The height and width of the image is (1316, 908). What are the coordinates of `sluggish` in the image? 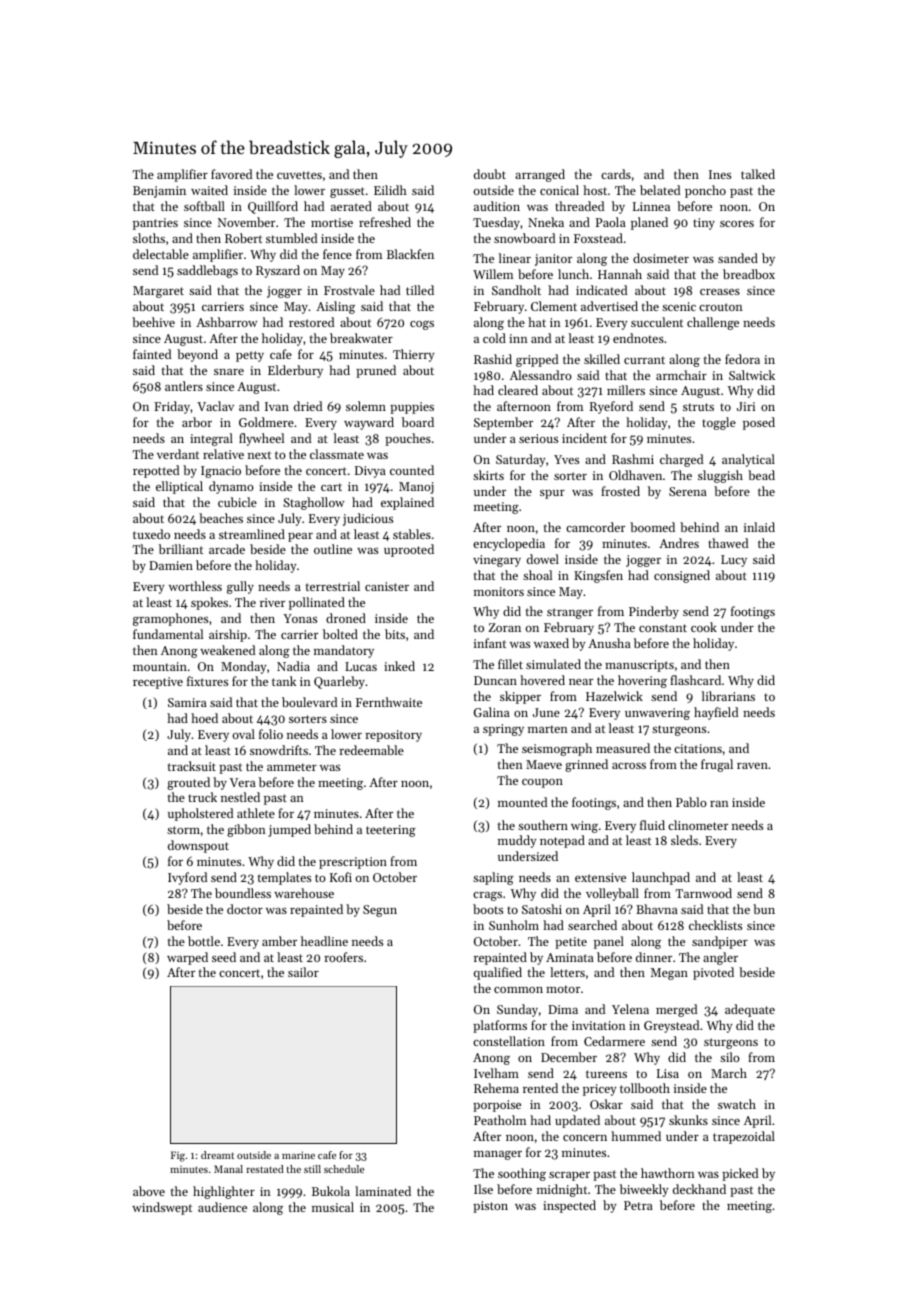 It's located at (720, 476).
